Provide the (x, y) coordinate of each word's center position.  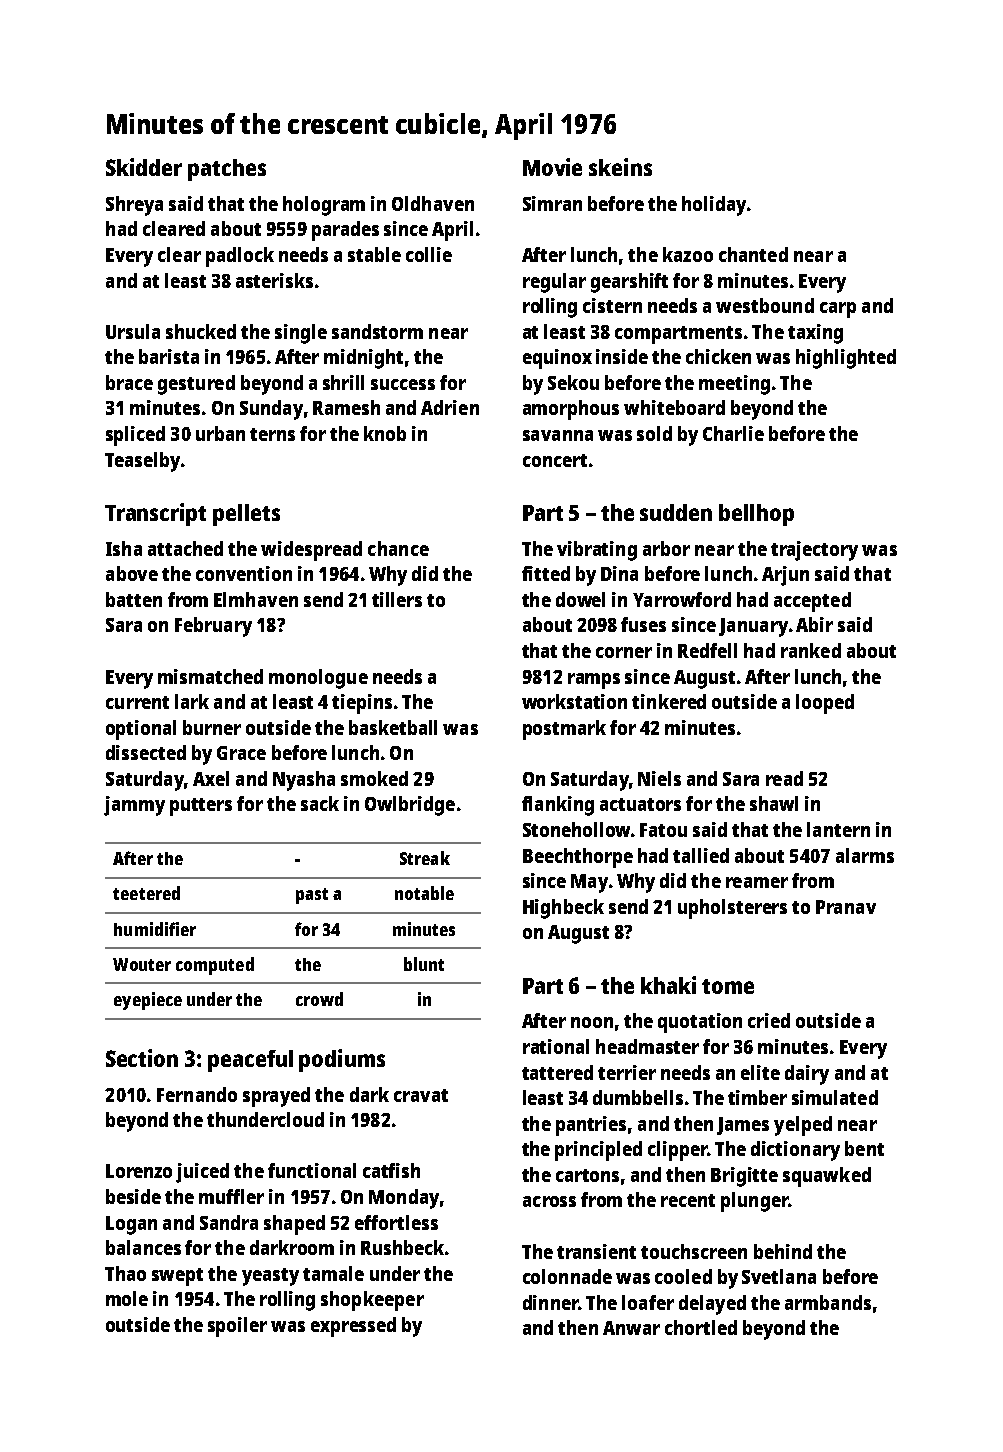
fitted (546, 573)
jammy (134, 806)
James (743, 1126)
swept (177, 1277)
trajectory (814, 551)
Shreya (134, 206)
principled (598, 1151)
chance (398, 548)
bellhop (756, 515)
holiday (714, 206)
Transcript (155, 514)
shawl (774, 803)
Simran (552, 203)
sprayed (276, 1097)
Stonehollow (576, 829)
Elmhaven (256, 599)
